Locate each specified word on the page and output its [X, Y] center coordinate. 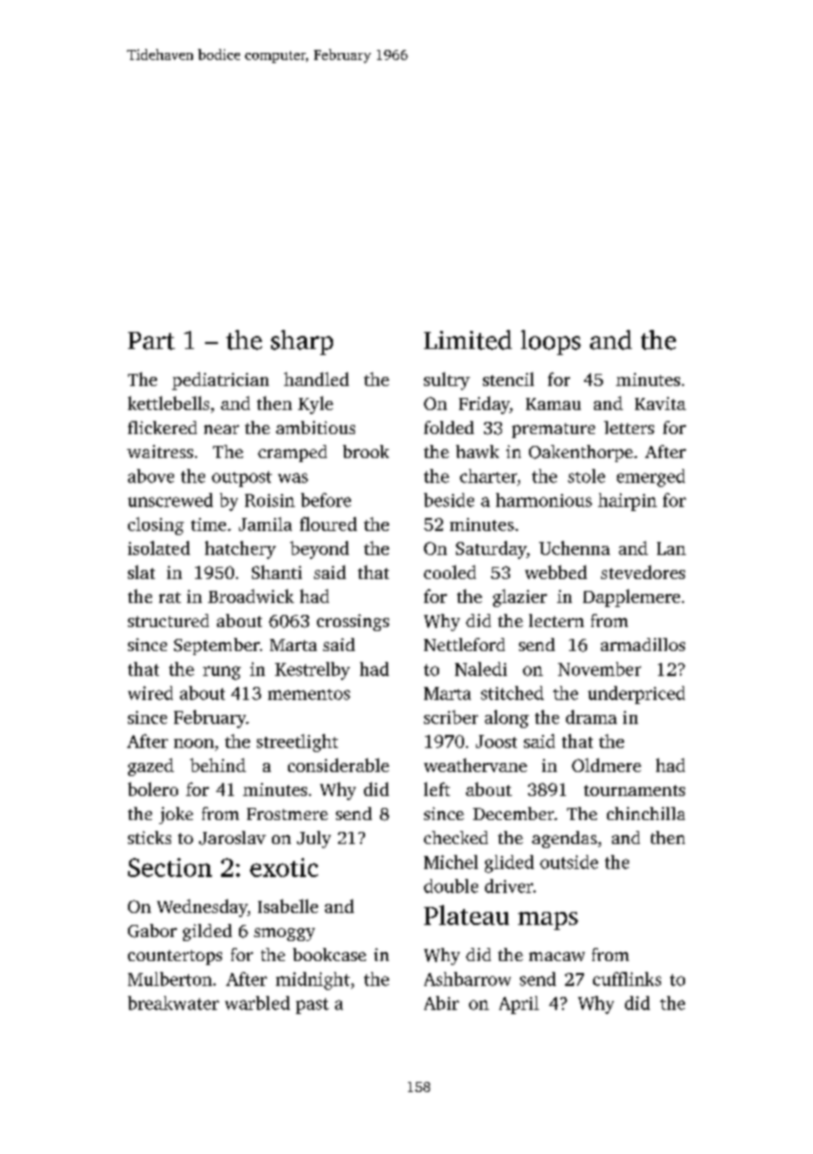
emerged [651, 478]
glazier [520, 598]
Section [170, 867]
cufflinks [627, 979]
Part [151, 341]
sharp [302, 342]
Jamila [265, 524]
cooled [450, 572]
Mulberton [170, 979]
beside [449, 500]
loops [551, 342]
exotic [284, 867]
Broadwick [251, 596]
